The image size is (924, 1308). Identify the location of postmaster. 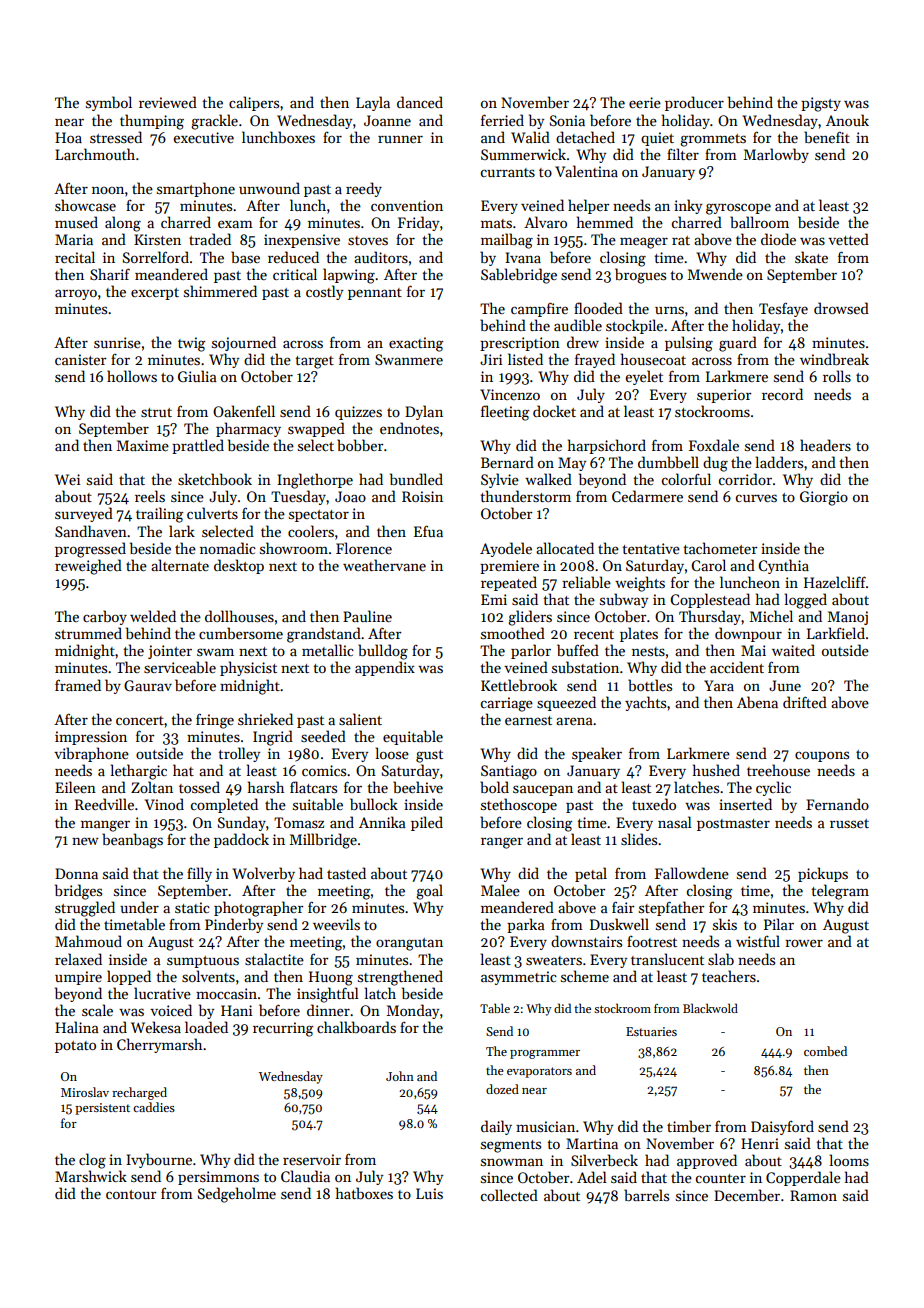
(733, 825).
